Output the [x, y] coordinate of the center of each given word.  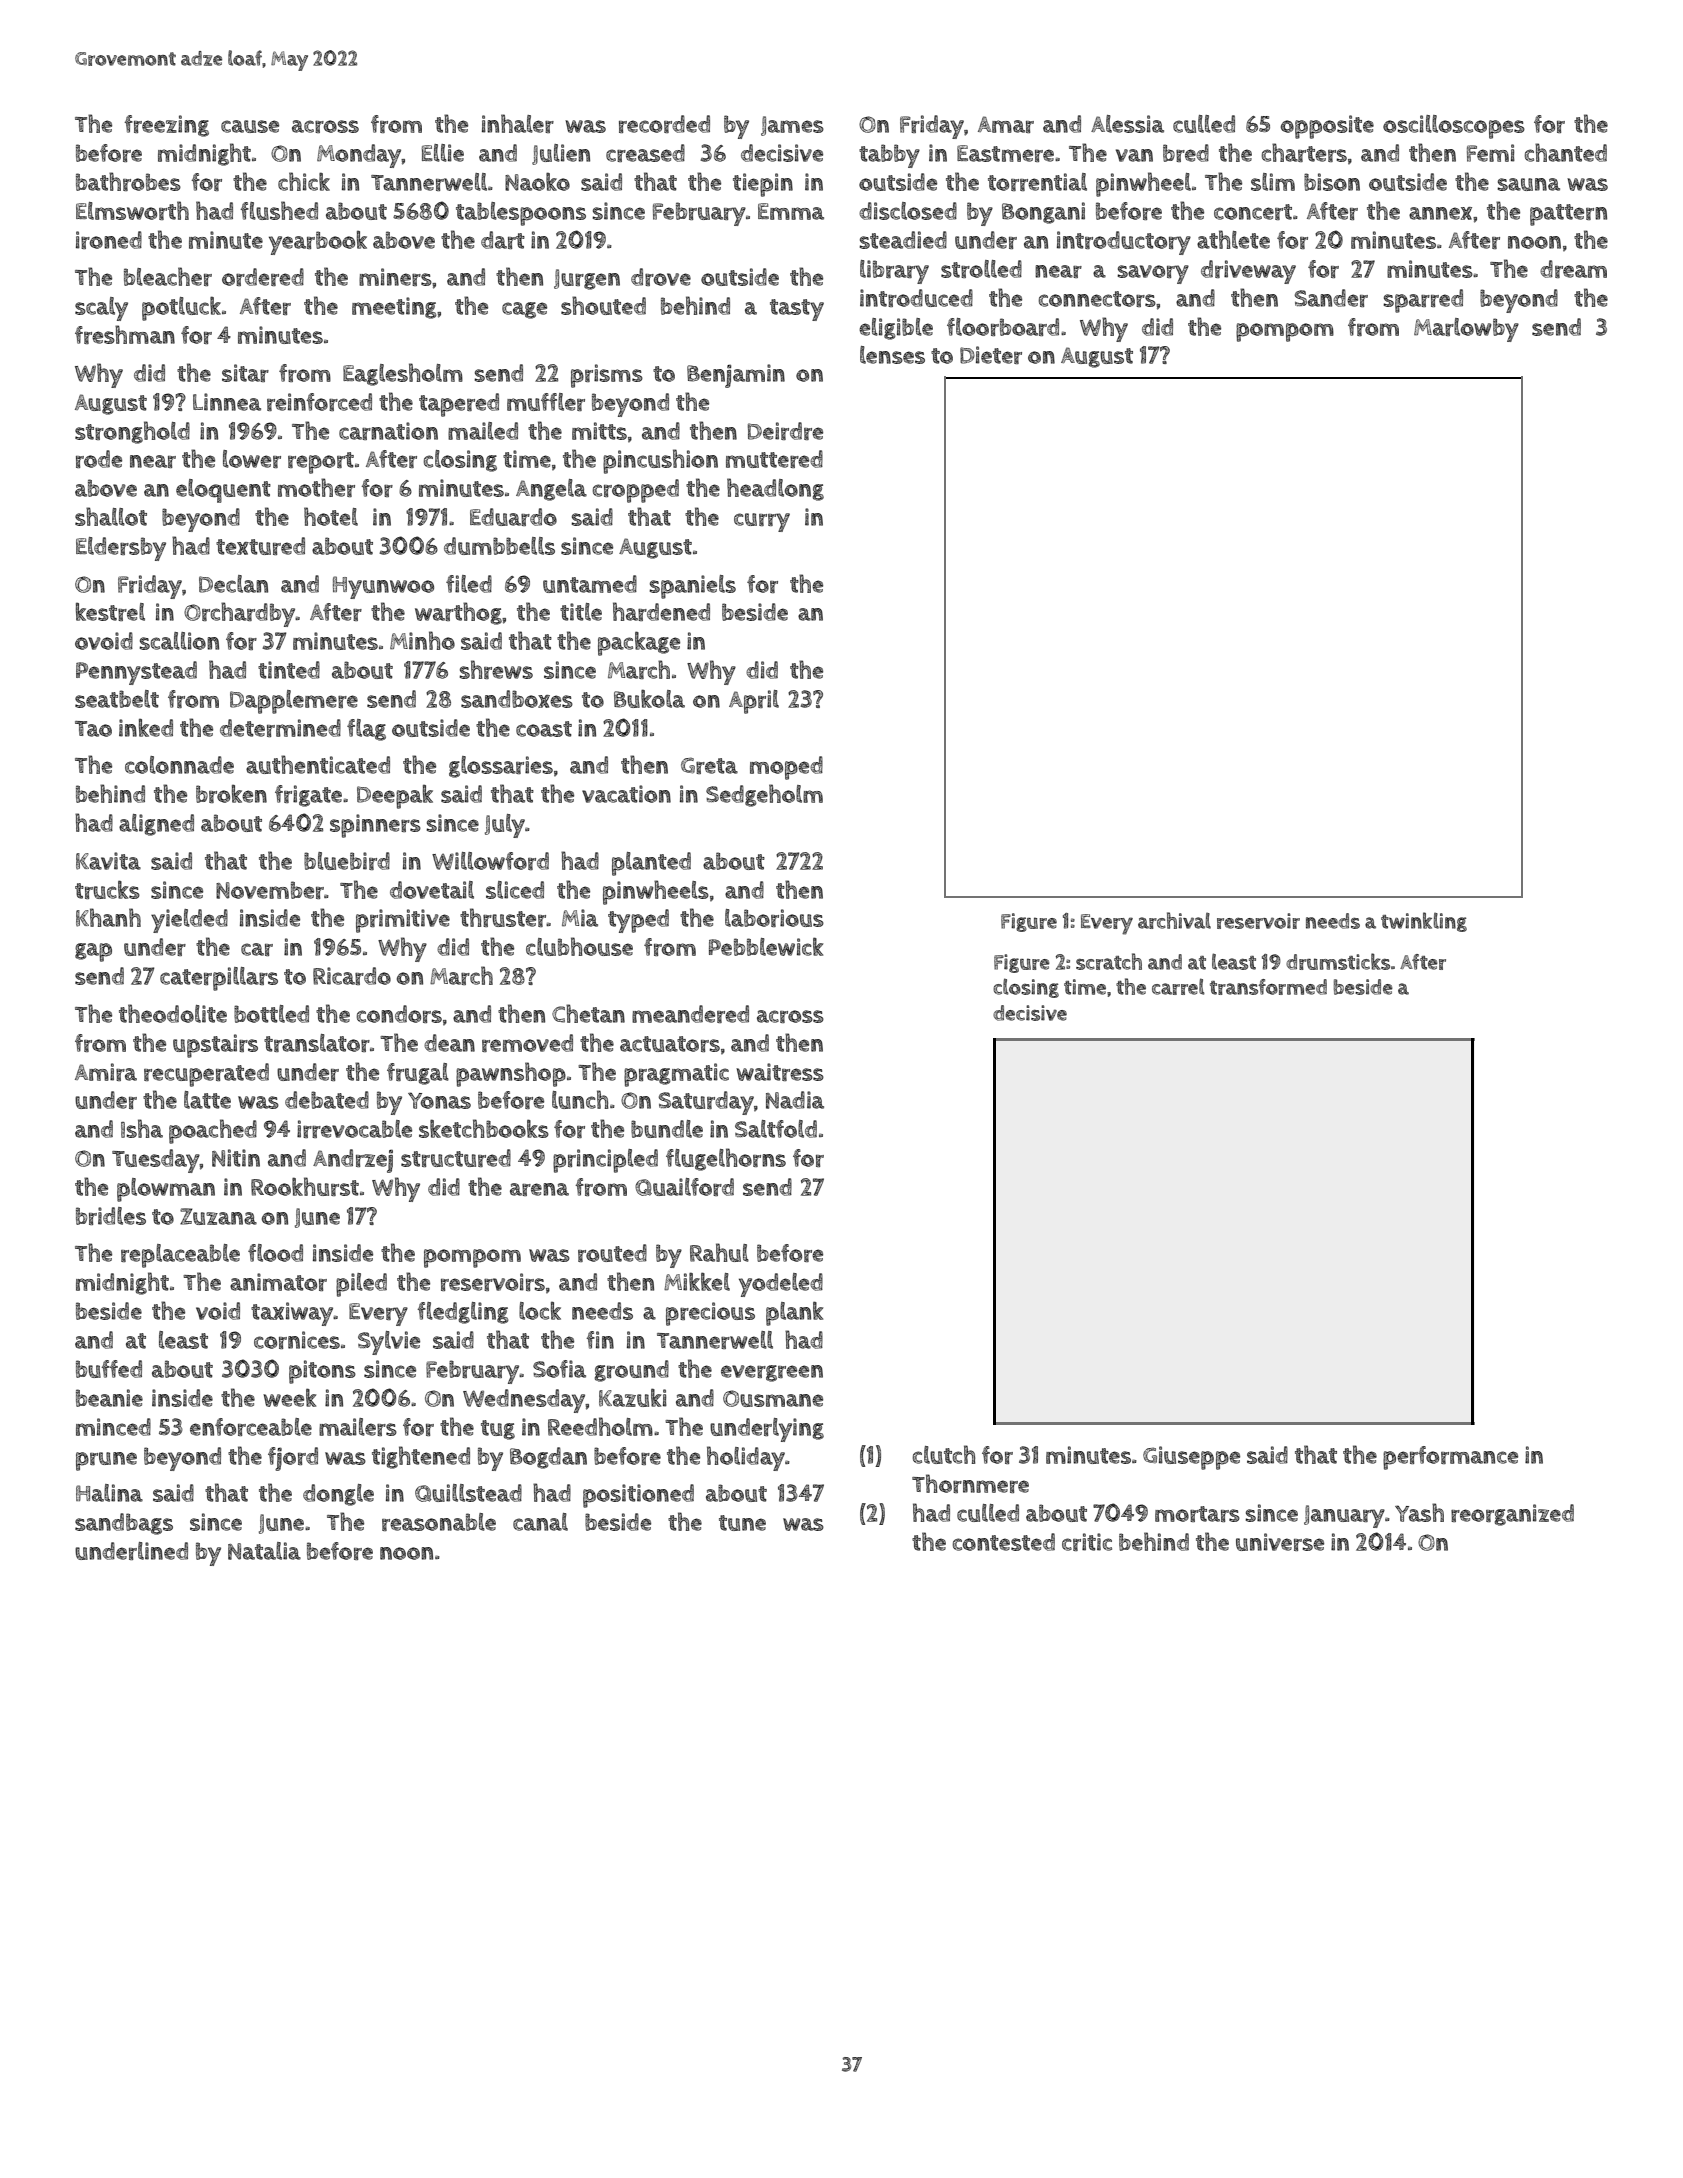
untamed [590, 584]
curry [762, 522]
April [754, 702]
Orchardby [240, 614]
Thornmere [970, 1483]
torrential [1037, 182]
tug [498, 1430]
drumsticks [1338, 961]
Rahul [719, 1252]
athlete [1233, 239]
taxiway [292, 1314]
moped [786, 768]
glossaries [501, 767]
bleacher [168, 276]
